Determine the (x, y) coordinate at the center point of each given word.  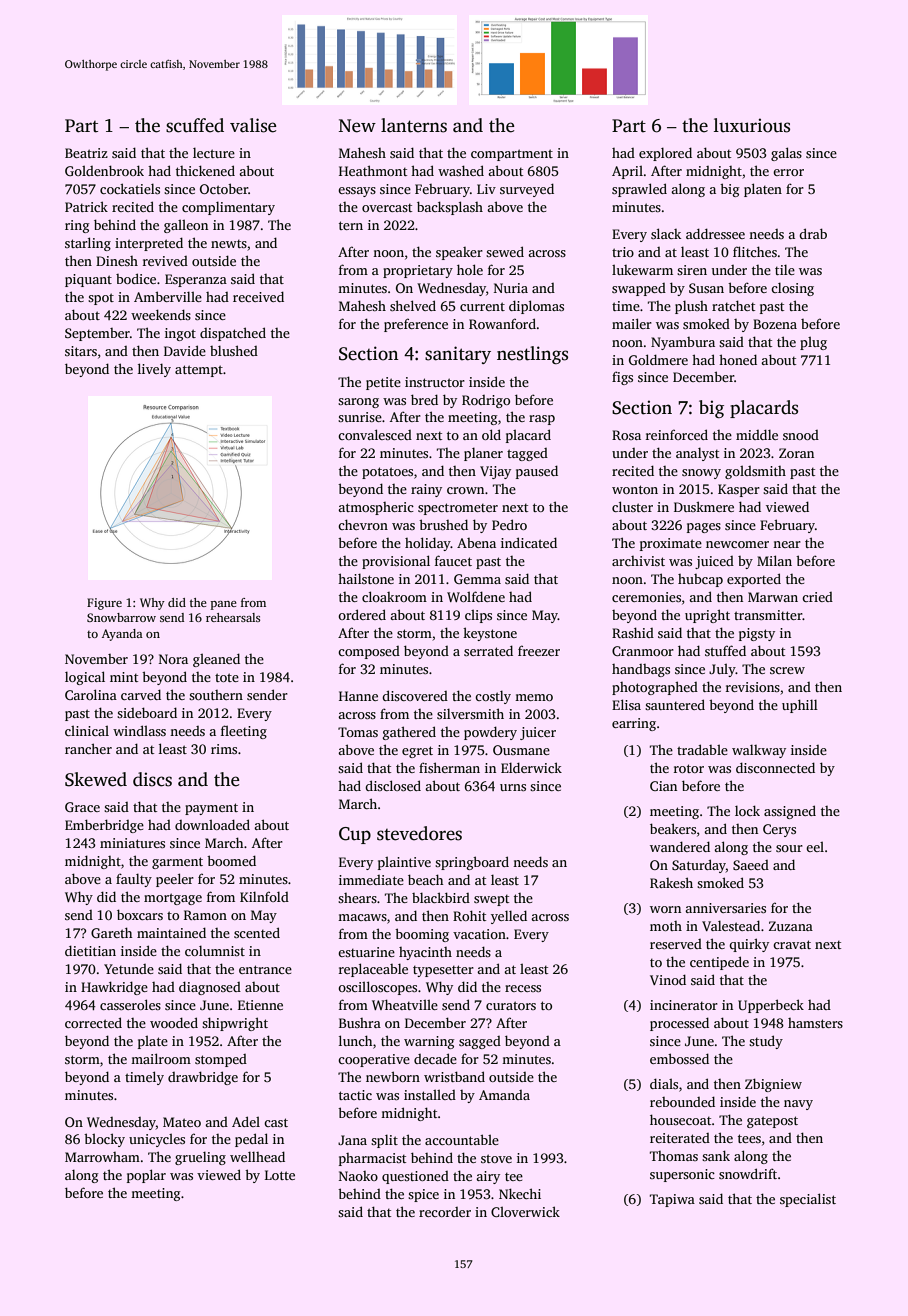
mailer (632, 323)
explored (665, 154)
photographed (655, 688)
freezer (539, 650)
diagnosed (210, 988)
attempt (199, 371)
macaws (362, 917)
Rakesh (671, 882)
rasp (542, 420)
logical (85, 678)
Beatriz (86, 153)
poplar (146, 1176)
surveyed (527, 190)
